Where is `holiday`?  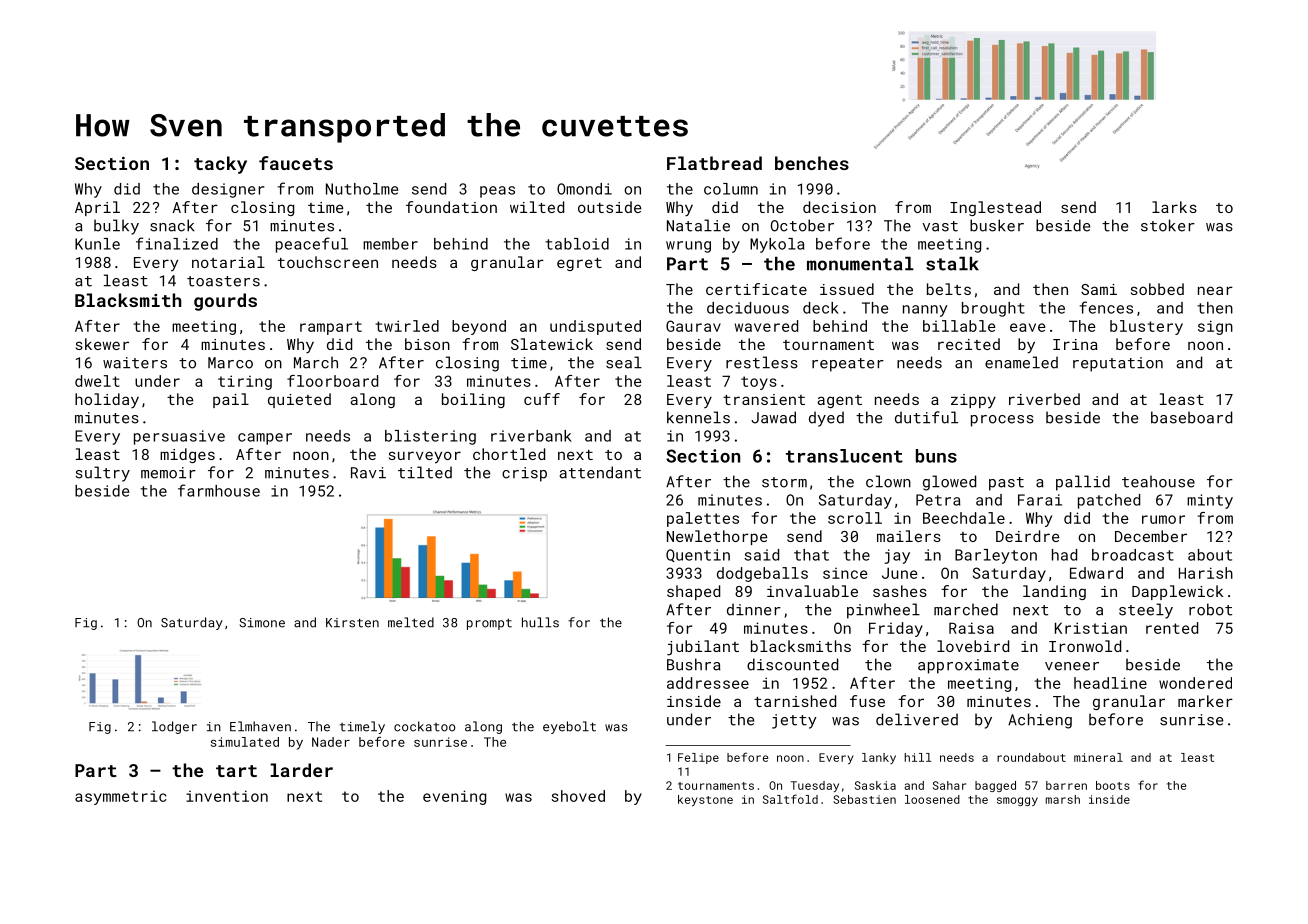
holiday is located at coordinates (107, 400).
